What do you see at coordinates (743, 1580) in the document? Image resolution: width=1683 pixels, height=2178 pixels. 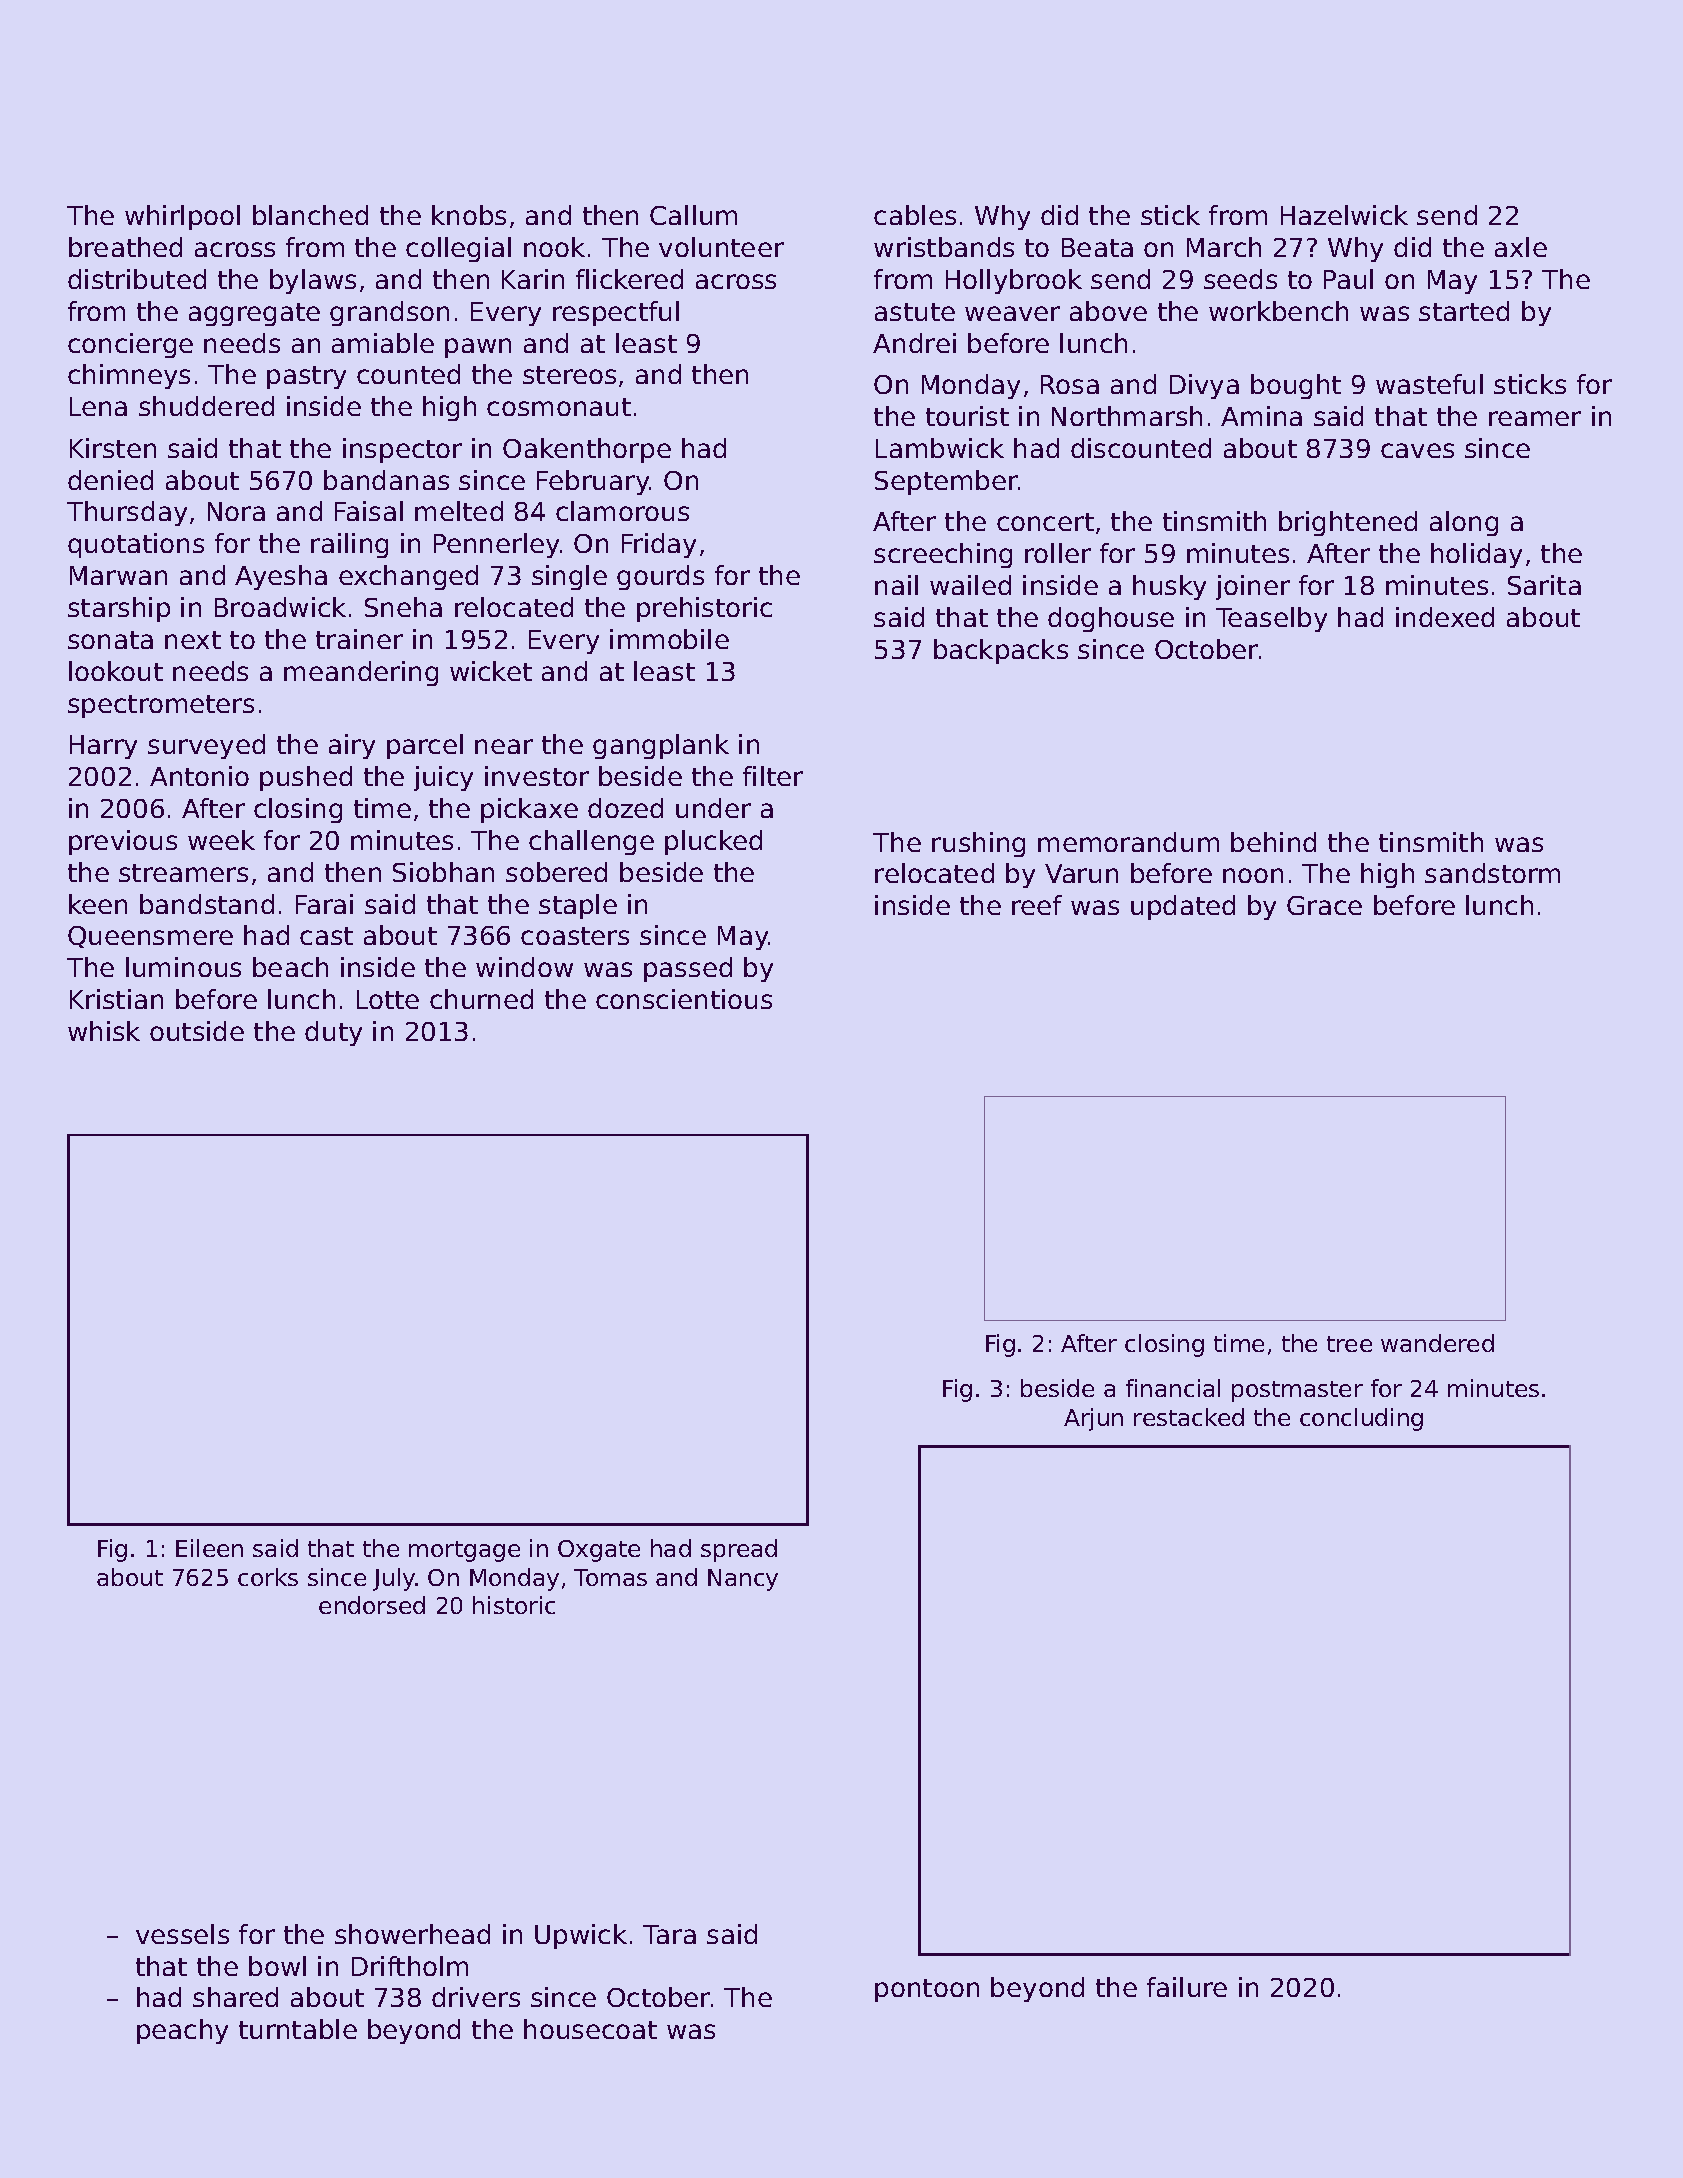 I see `Nancy` at bounding box center [743, 1580].
